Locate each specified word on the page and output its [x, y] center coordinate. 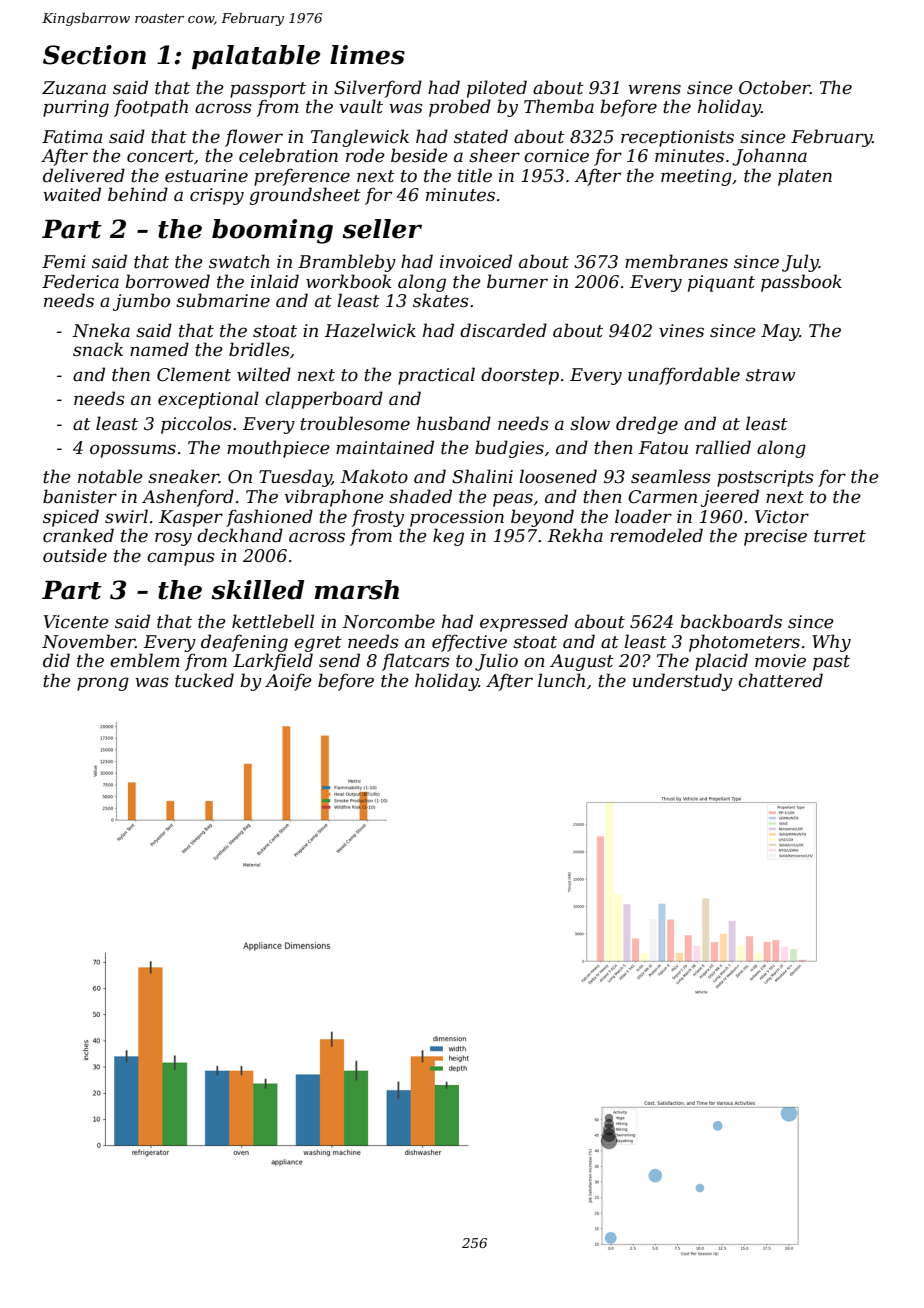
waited [72, 194]
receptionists [677, 138]
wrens [654, 89]
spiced [71, 518]
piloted [497, 89]
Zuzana [74, 88]
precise [775, 537]
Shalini [482, 476]
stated [481, 136]
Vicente [76, 622]
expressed [524, 623]
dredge [647, 425]
